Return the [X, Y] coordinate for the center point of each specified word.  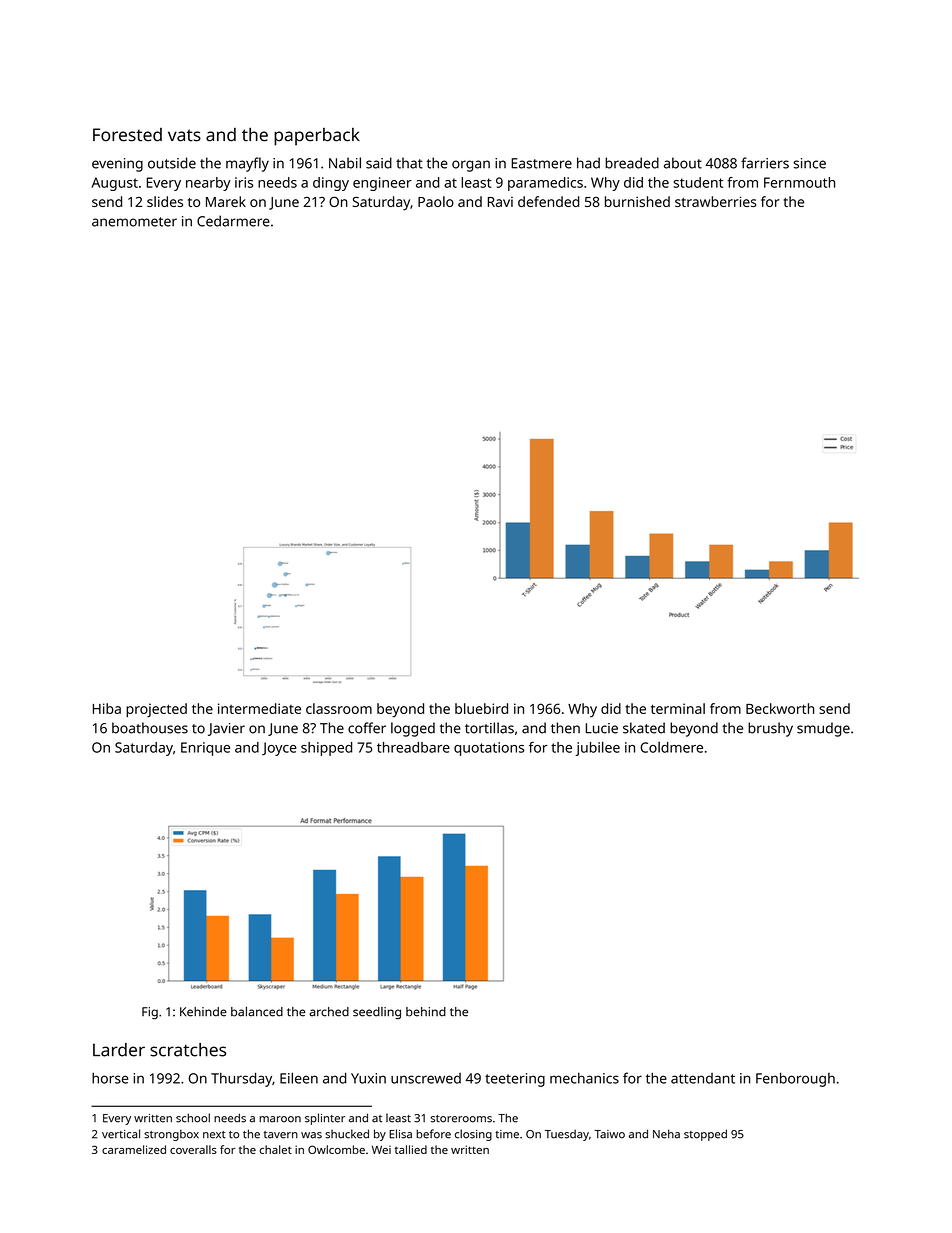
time [507, 1134]
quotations [489, 749]
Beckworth [780, 708]
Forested [127, 135]
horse [110, 1078]
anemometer [134, 222]
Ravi [500, 202]
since [809, 163]
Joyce [279, 749]
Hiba [107, 708]
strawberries [715, 201]
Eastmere [541, 163]
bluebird [481, 708]
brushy [770, 729]
